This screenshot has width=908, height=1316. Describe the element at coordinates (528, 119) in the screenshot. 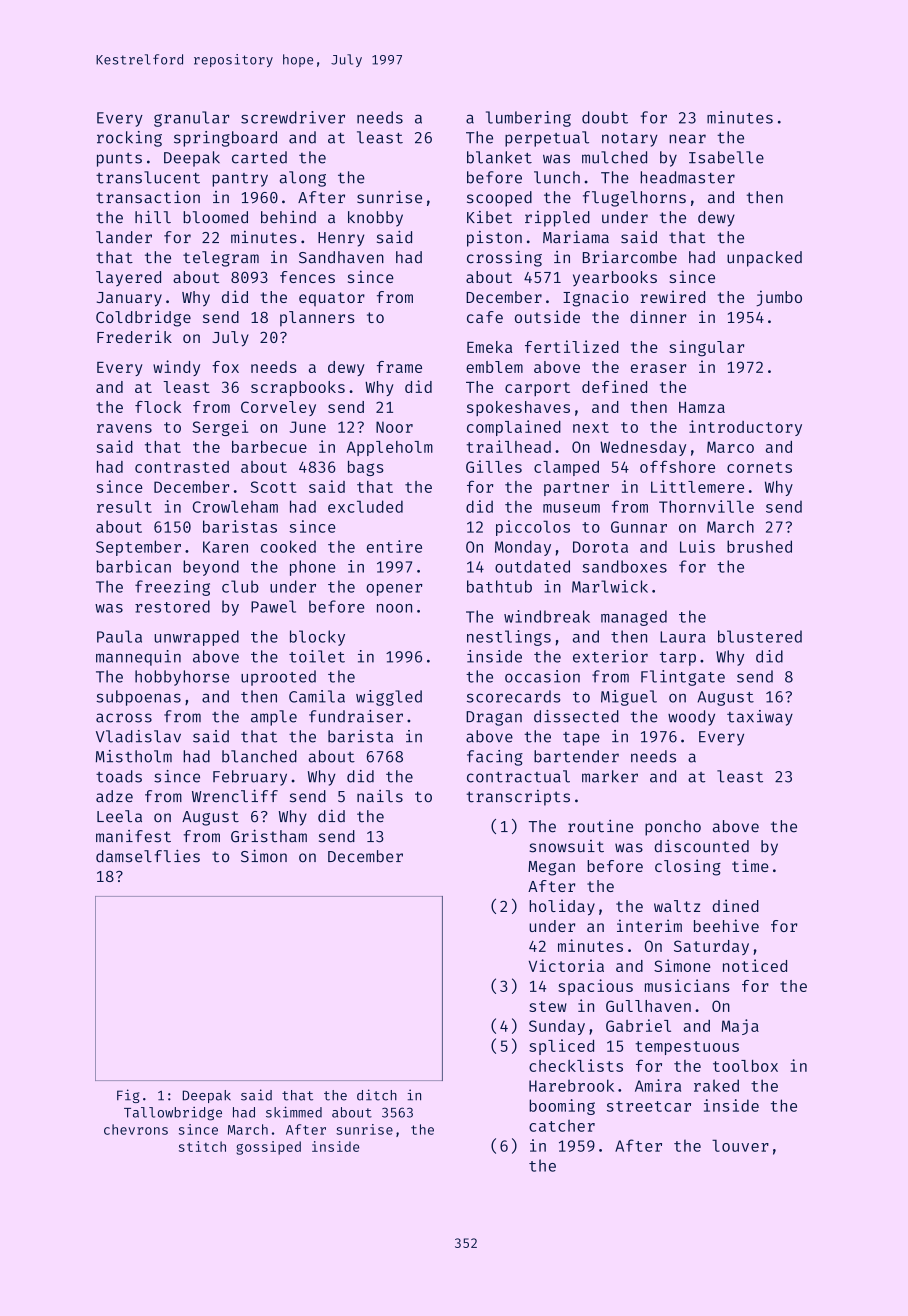

I see `lumbering` at that location.
